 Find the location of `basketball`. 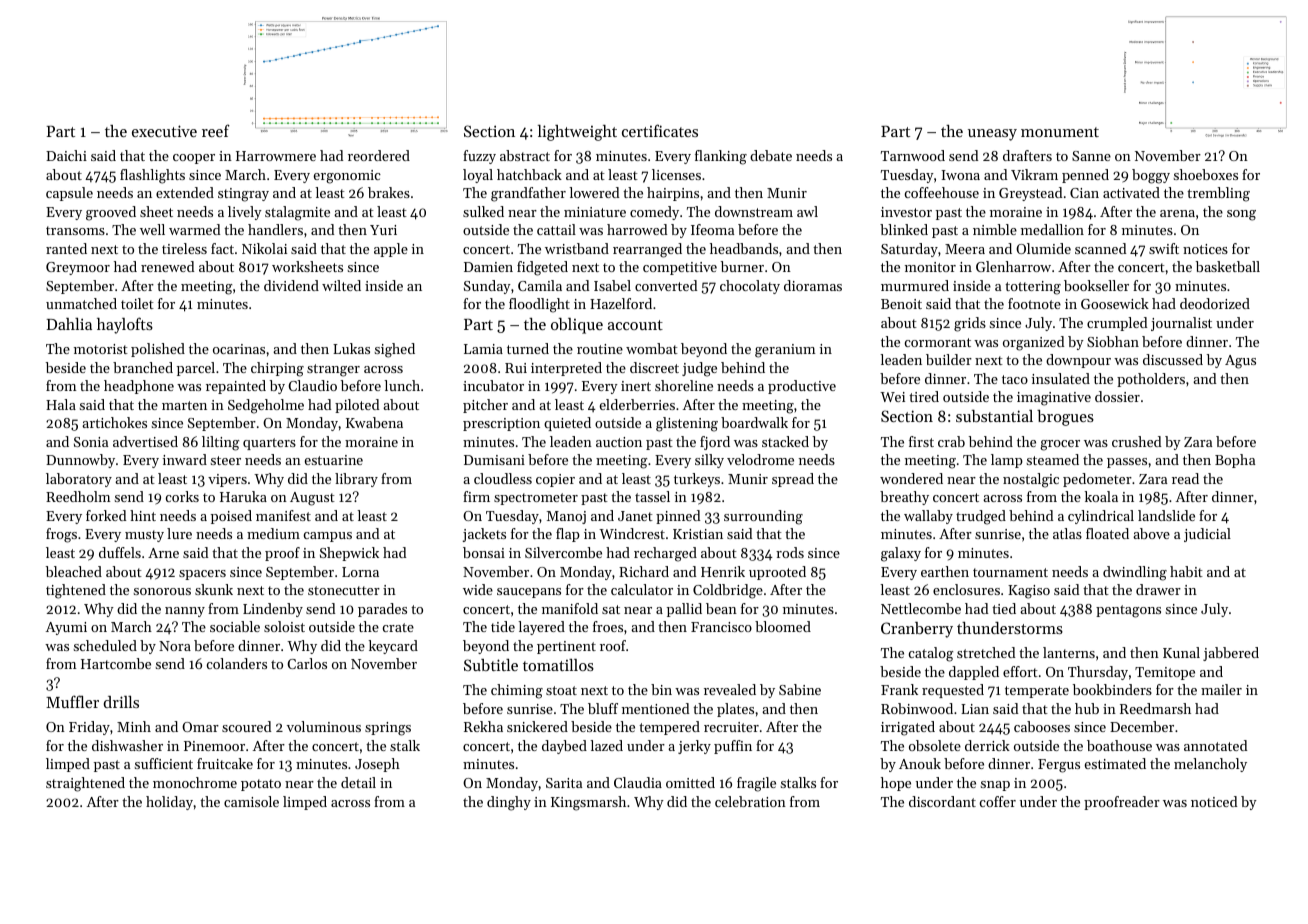

basketball is located at coordinates (1228, 266).
